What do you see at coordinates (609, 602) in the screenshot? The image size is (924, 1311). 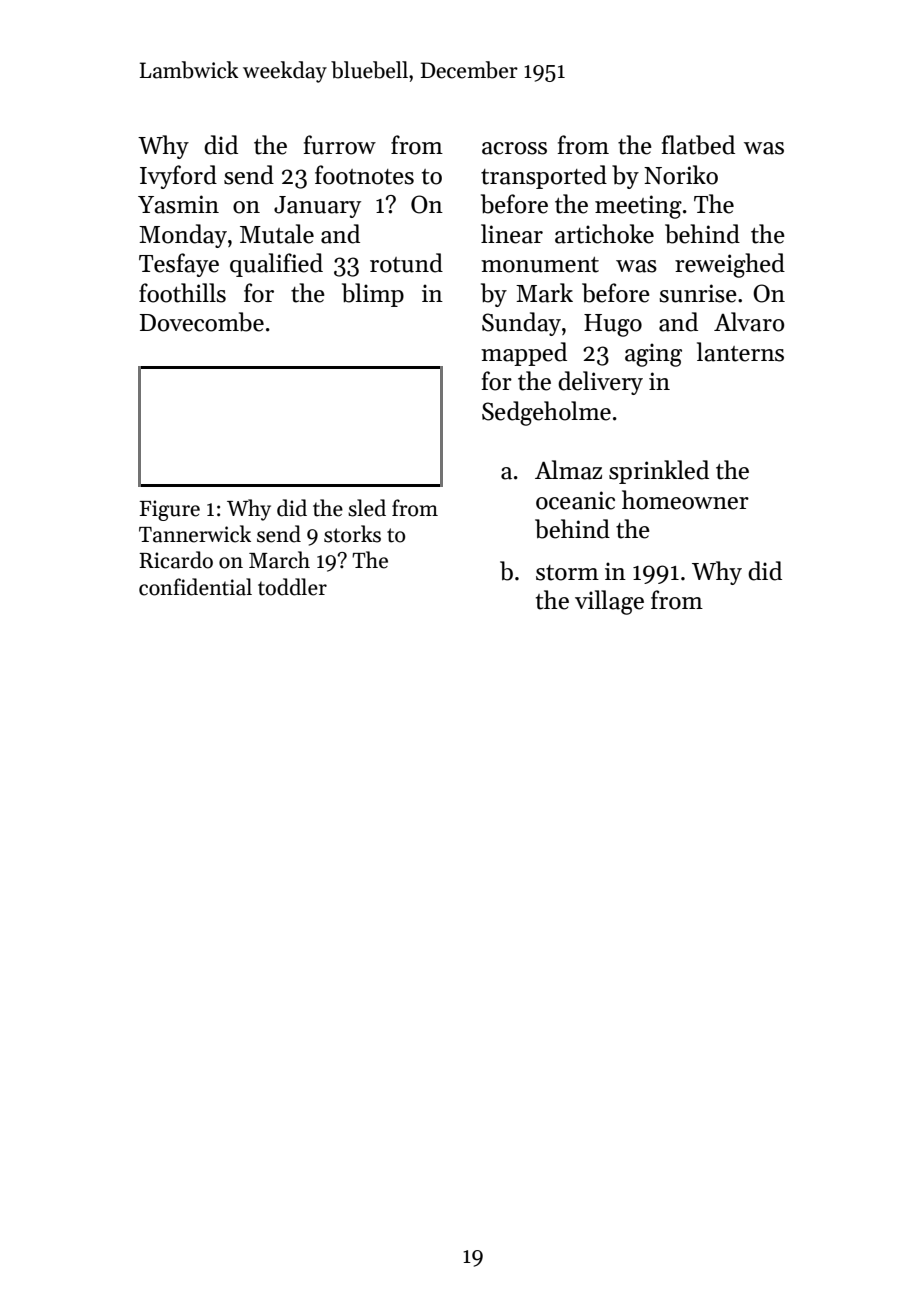 I see `village` at bounding box center [609, 602].
